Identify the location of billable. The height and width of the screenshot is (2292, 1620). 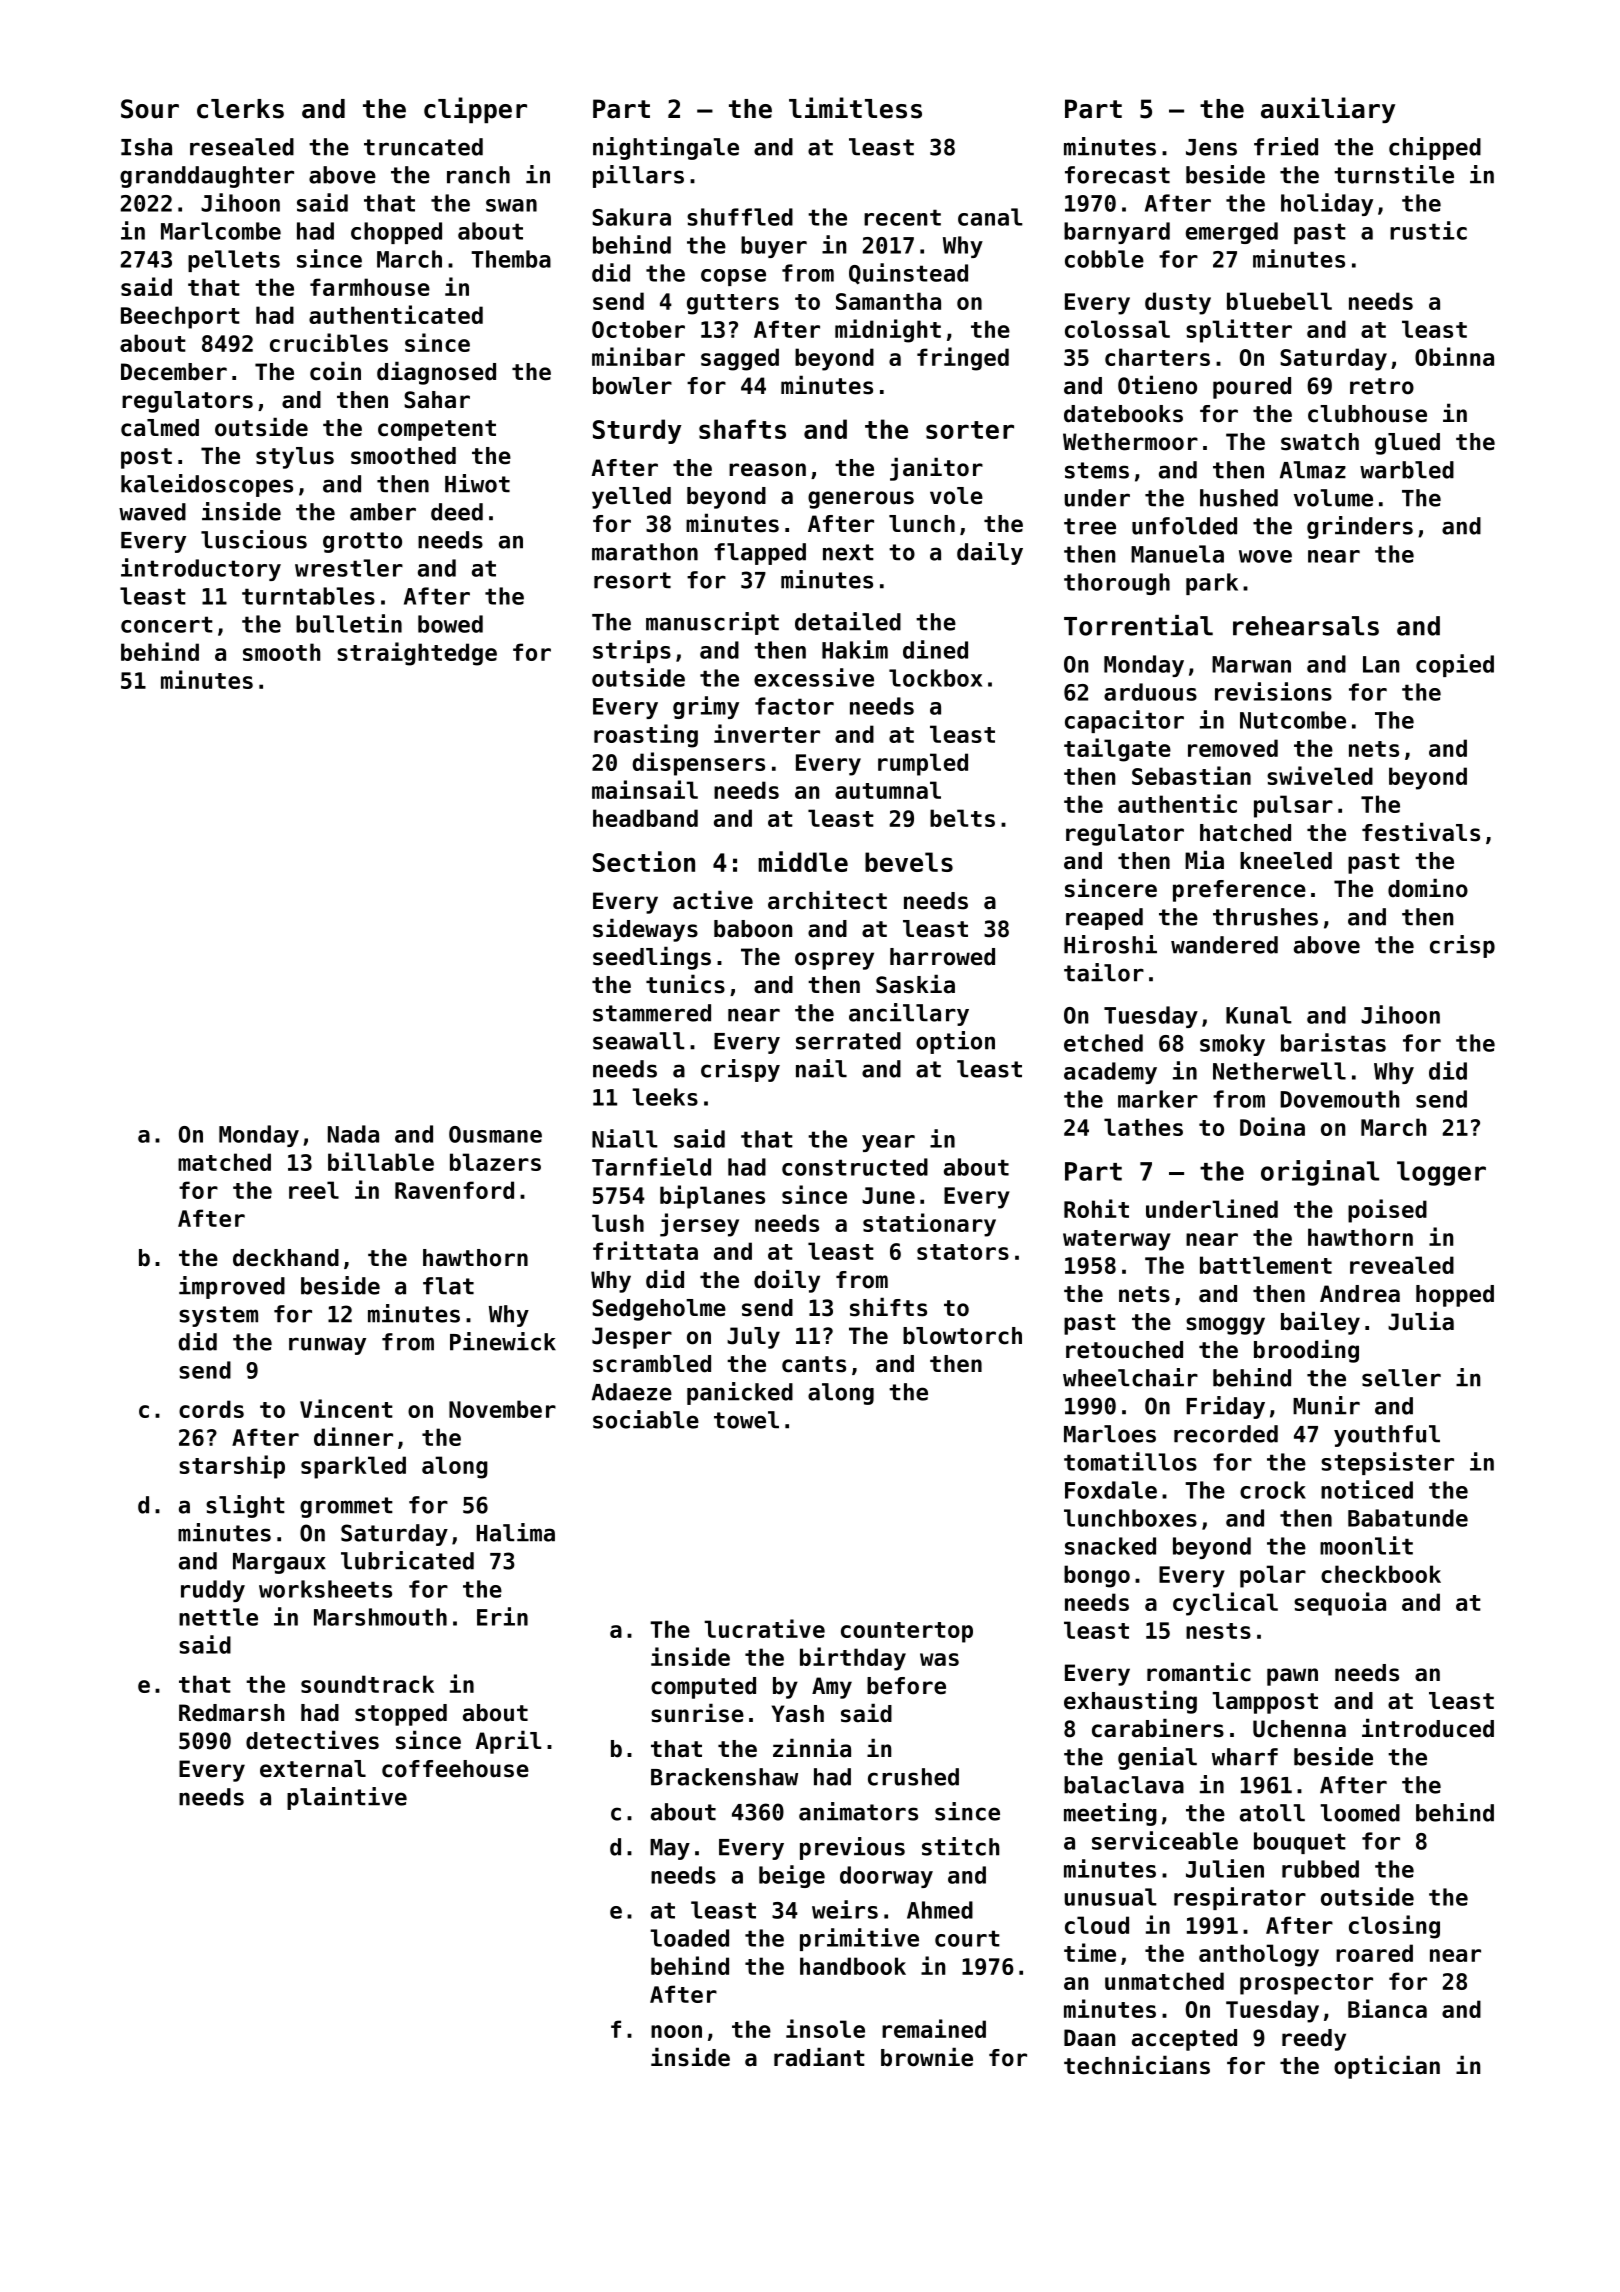
(381, 1161).
